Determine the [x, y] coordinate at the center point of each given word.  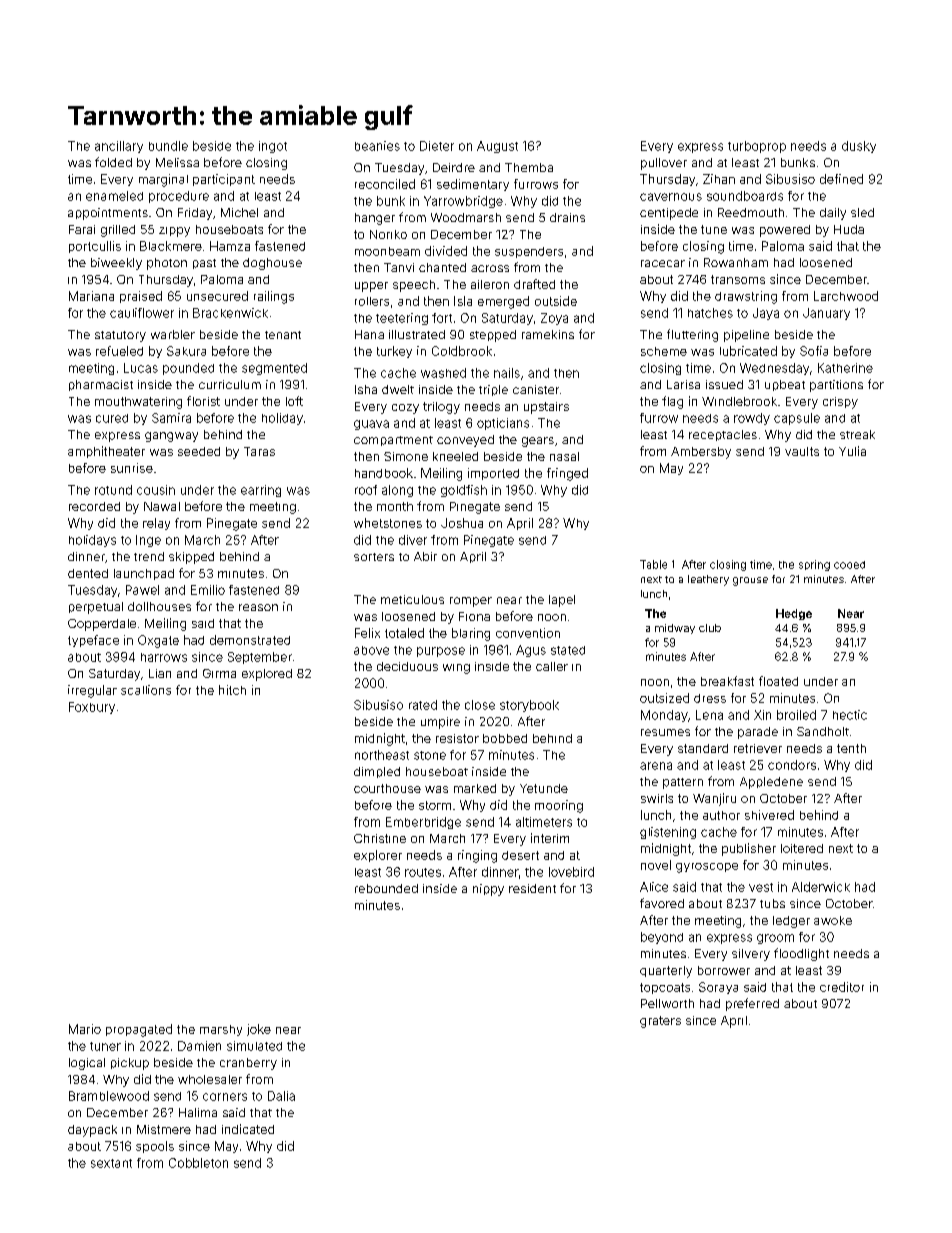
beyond [662, 938]
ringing [477, 856]
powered [785, 231]
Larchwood [846, 296]
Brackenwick [230, 313]
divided [446, 251]
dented [88, 573]
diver [413, 540]
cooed [849, 565]
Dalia [281, 1096]
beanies [377, 146]
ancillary [119, 147]
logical [87, 1064]
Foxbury [92, 708]
